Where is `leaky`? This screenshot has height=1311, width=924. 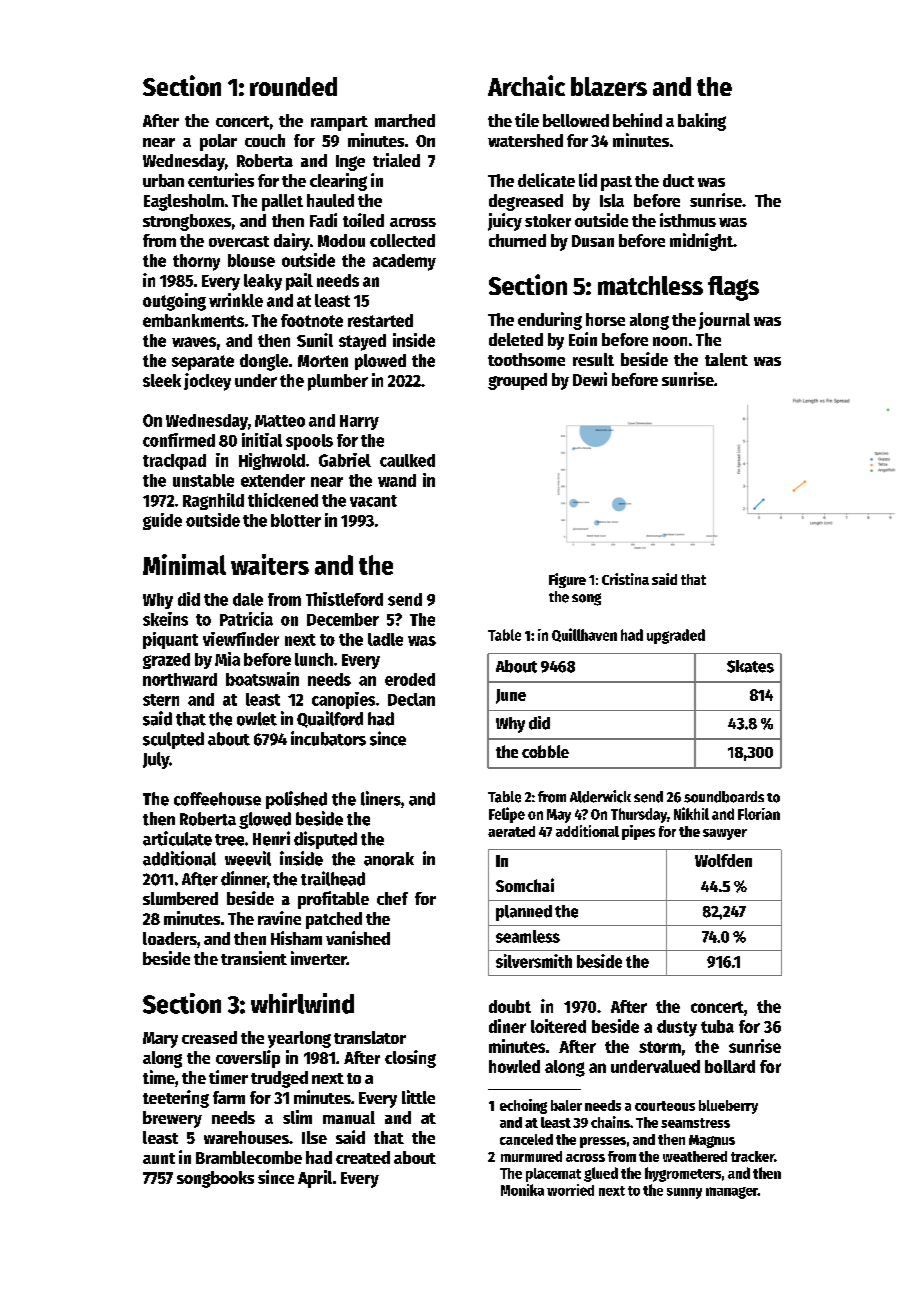 leaky is located at coordinates (263, 282).
